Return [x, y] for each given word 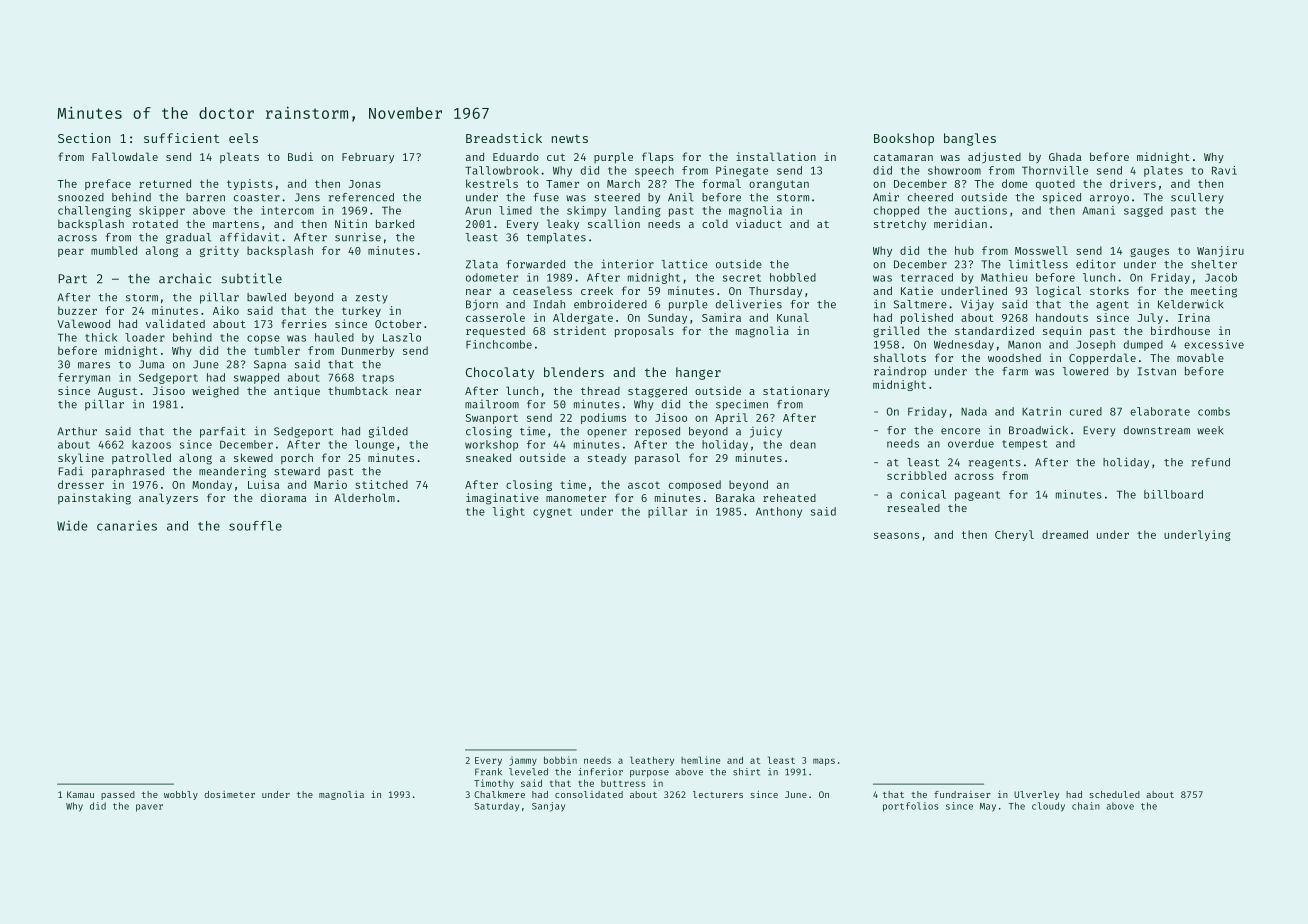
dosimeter [229, 794]
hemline [700, 760]
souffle [255, 526]
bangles [970, 139]
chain [1086, 806]
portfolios [910, 807]
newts [570, 138]
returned [165, 183]
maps [824, 762]
